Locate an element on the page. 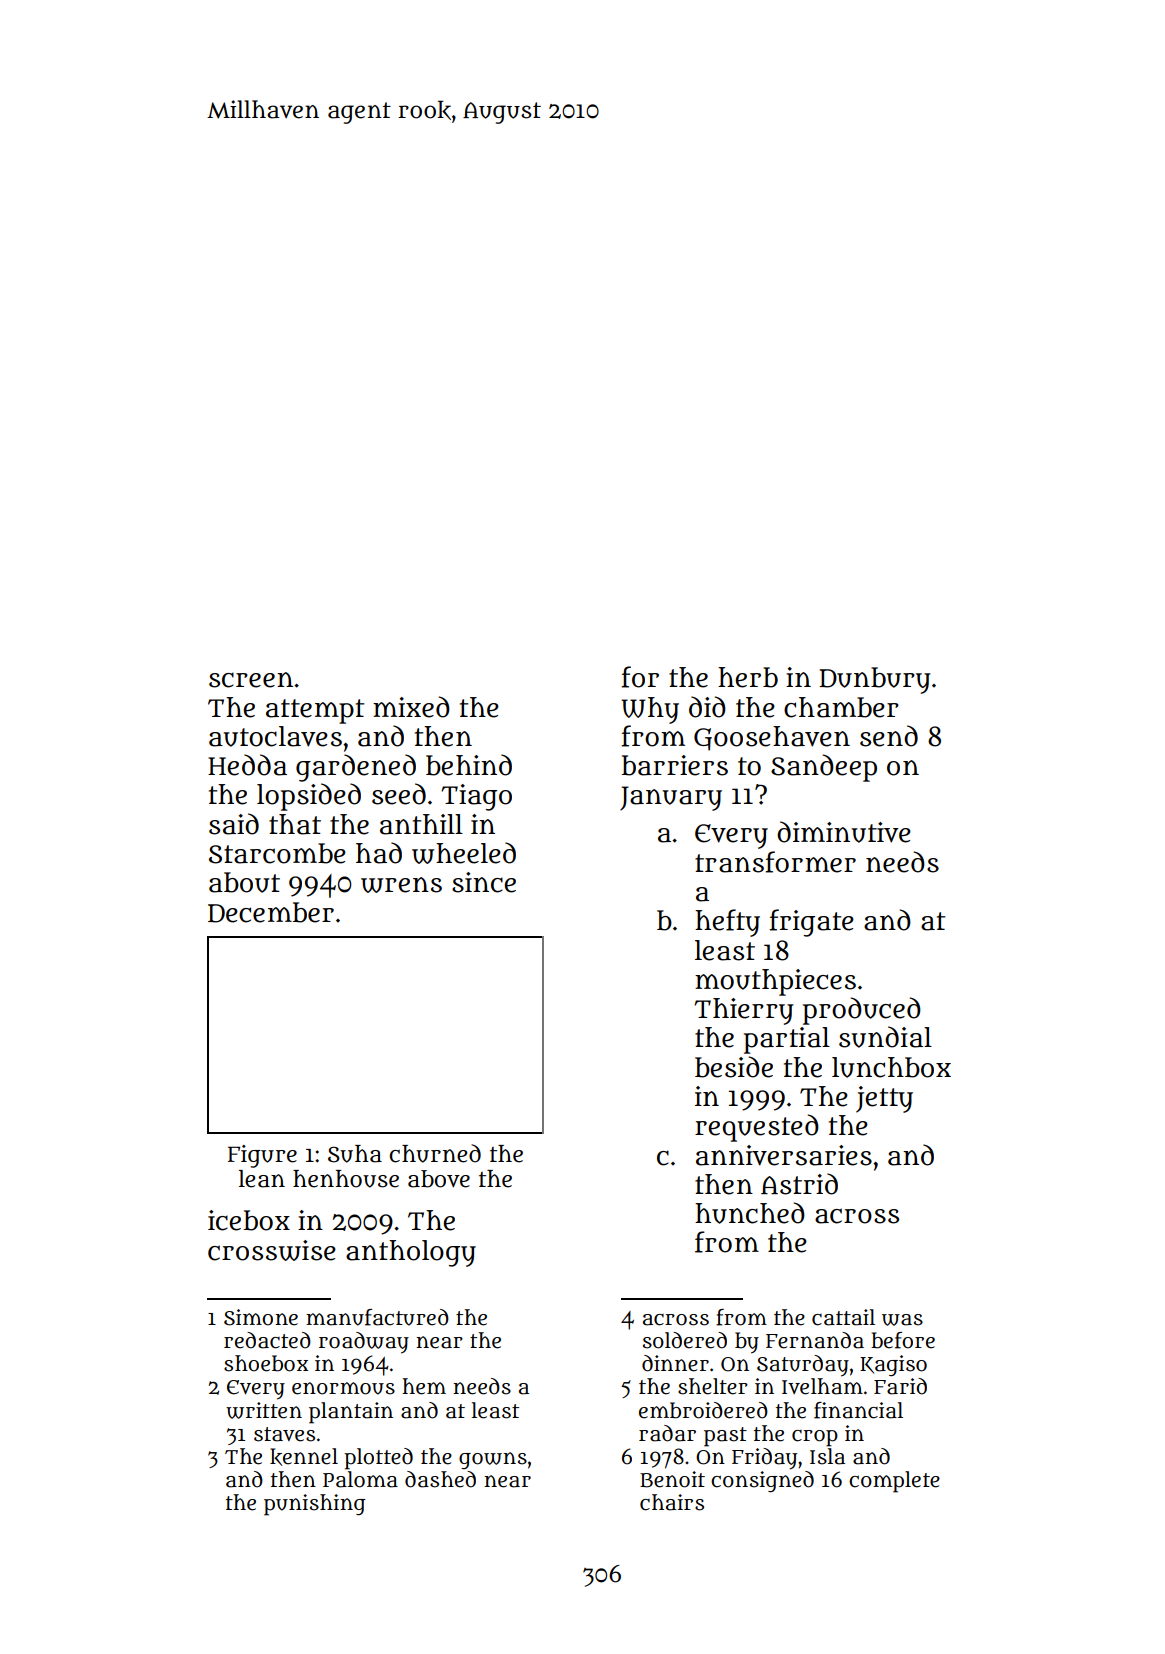 The width and height of the page is (1165, 1654). kennel is located at coordinates (304, 1457).
